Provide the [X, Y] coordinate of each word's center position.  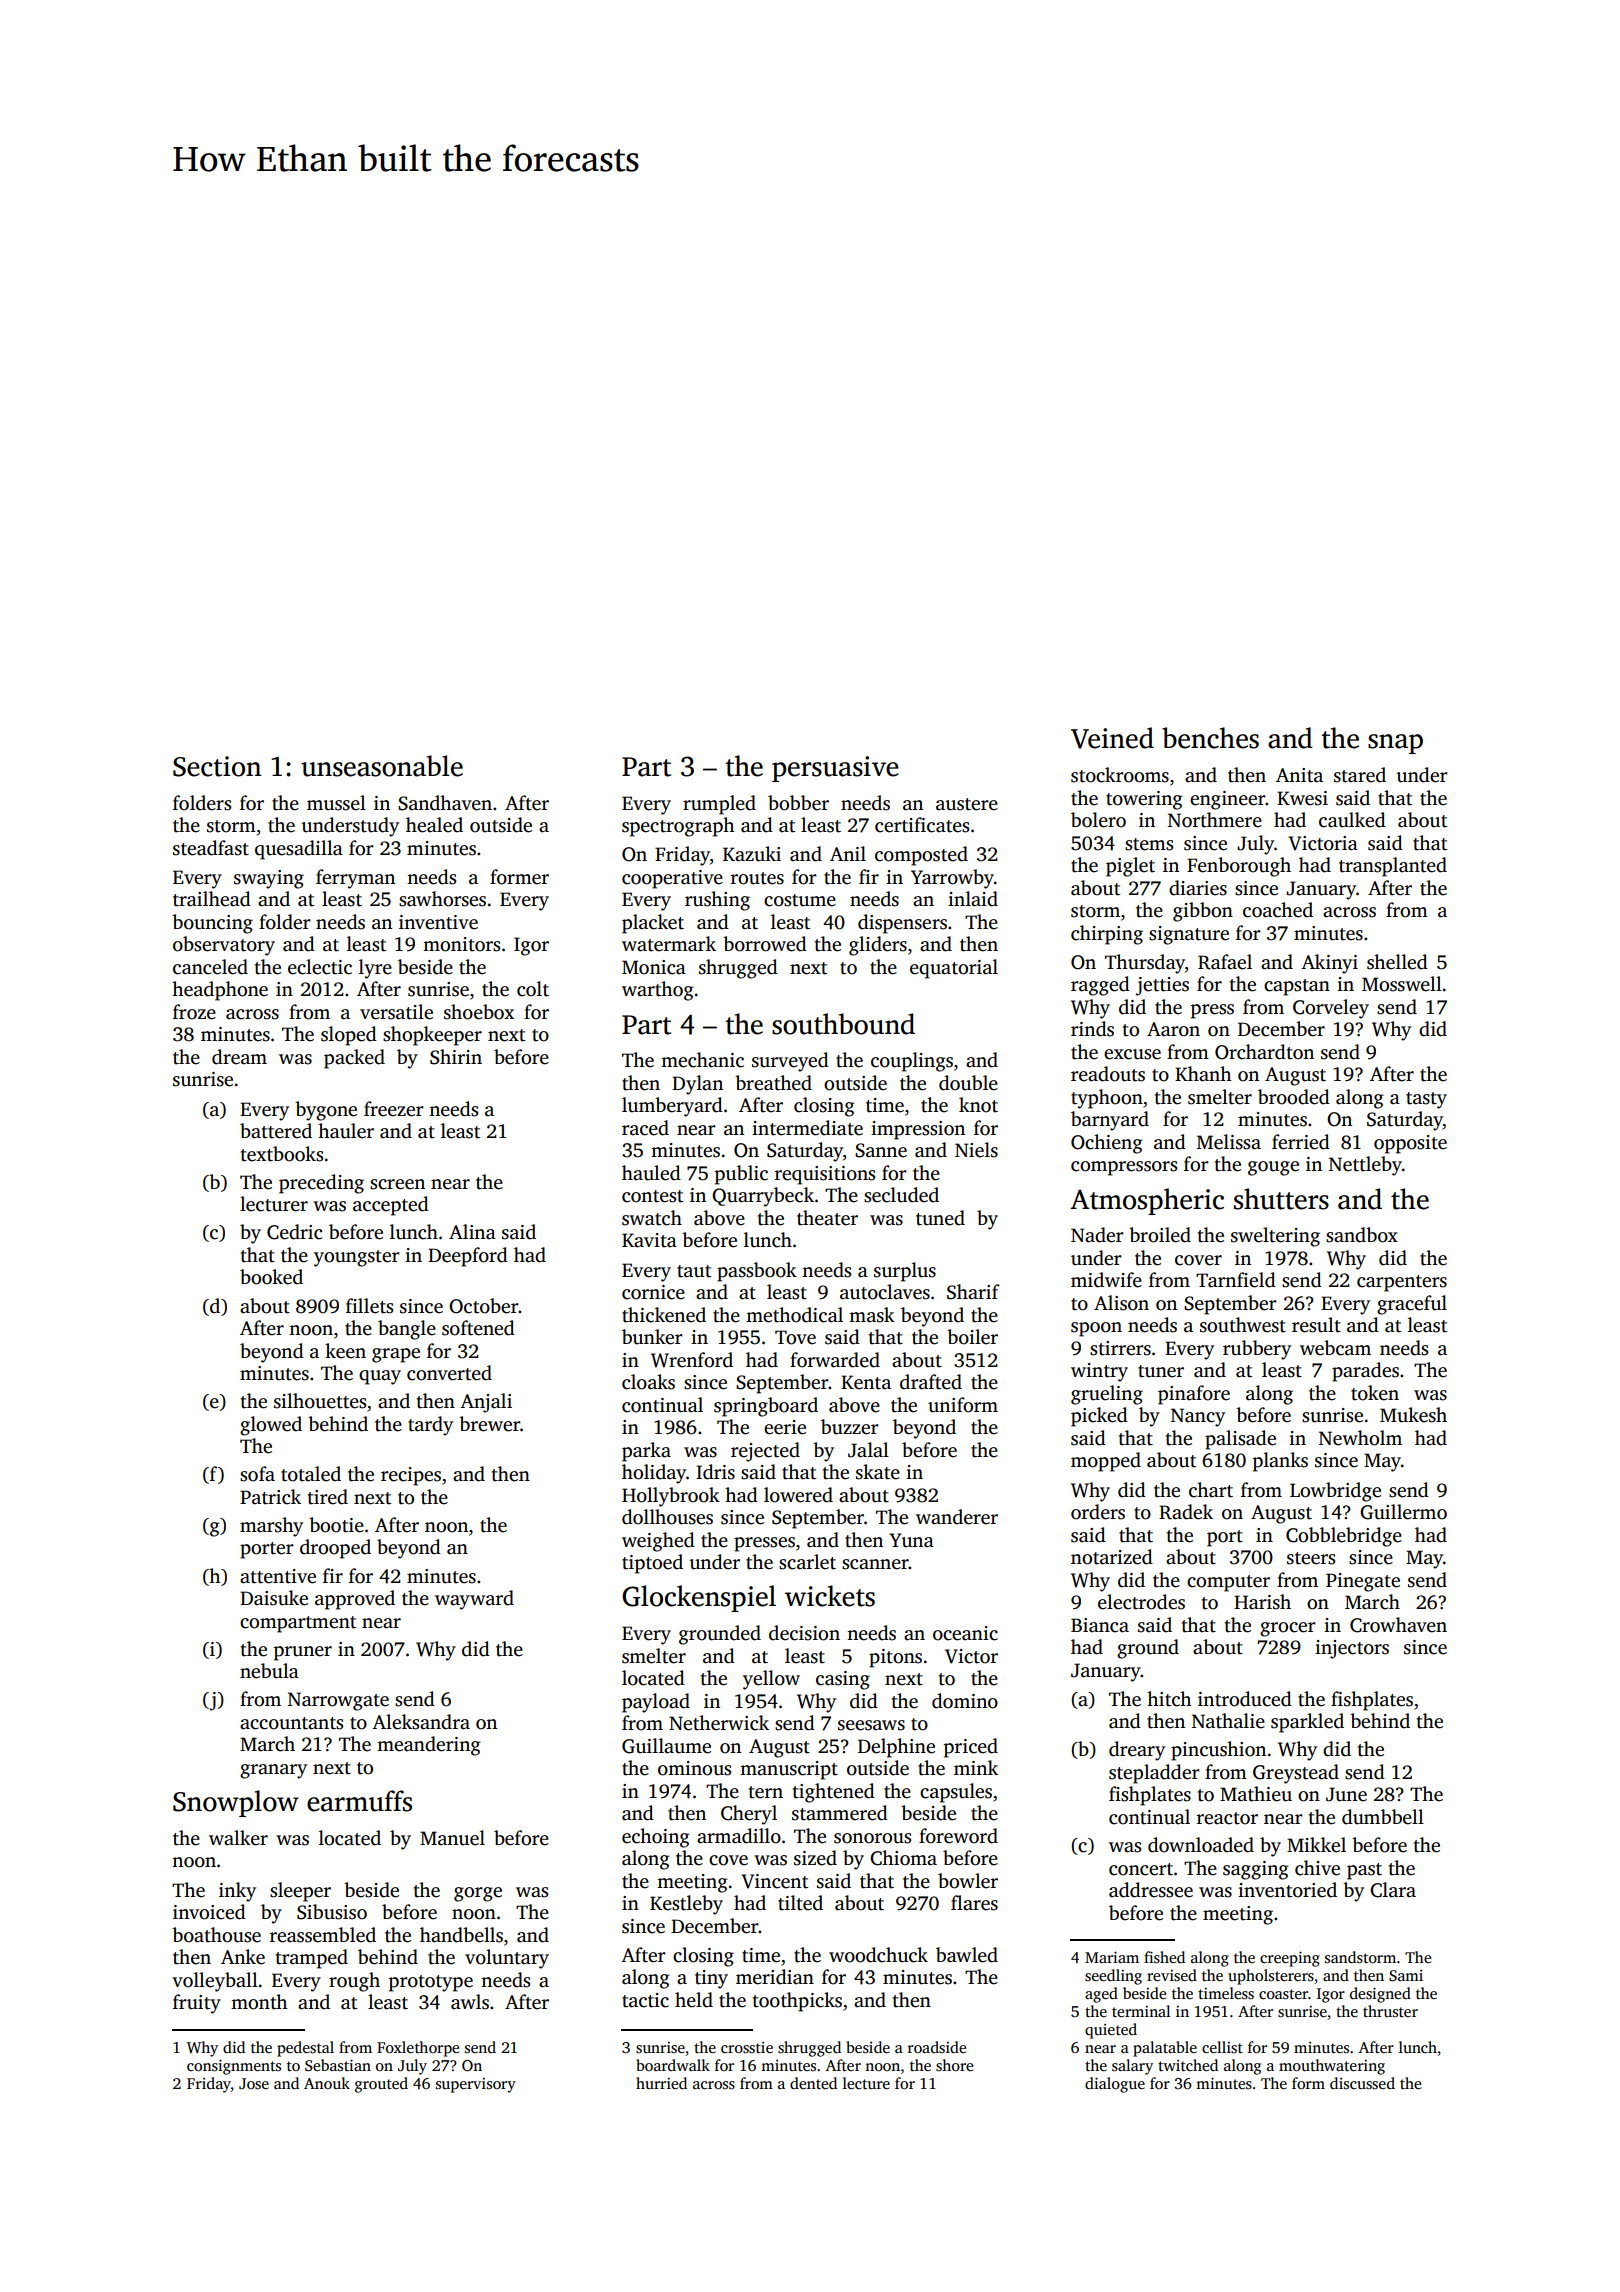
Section [217, 766]
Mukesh [1413, 1415]
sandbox [1362, 1235]
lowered [798, 1495]
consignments [234, 2067]
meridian [775, 1977]
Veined [1112, 738]
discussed [1362, 2083]
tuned [940, 1218]
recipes [411, 1476]
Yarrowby [952, 879]
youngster [357, 1258]
